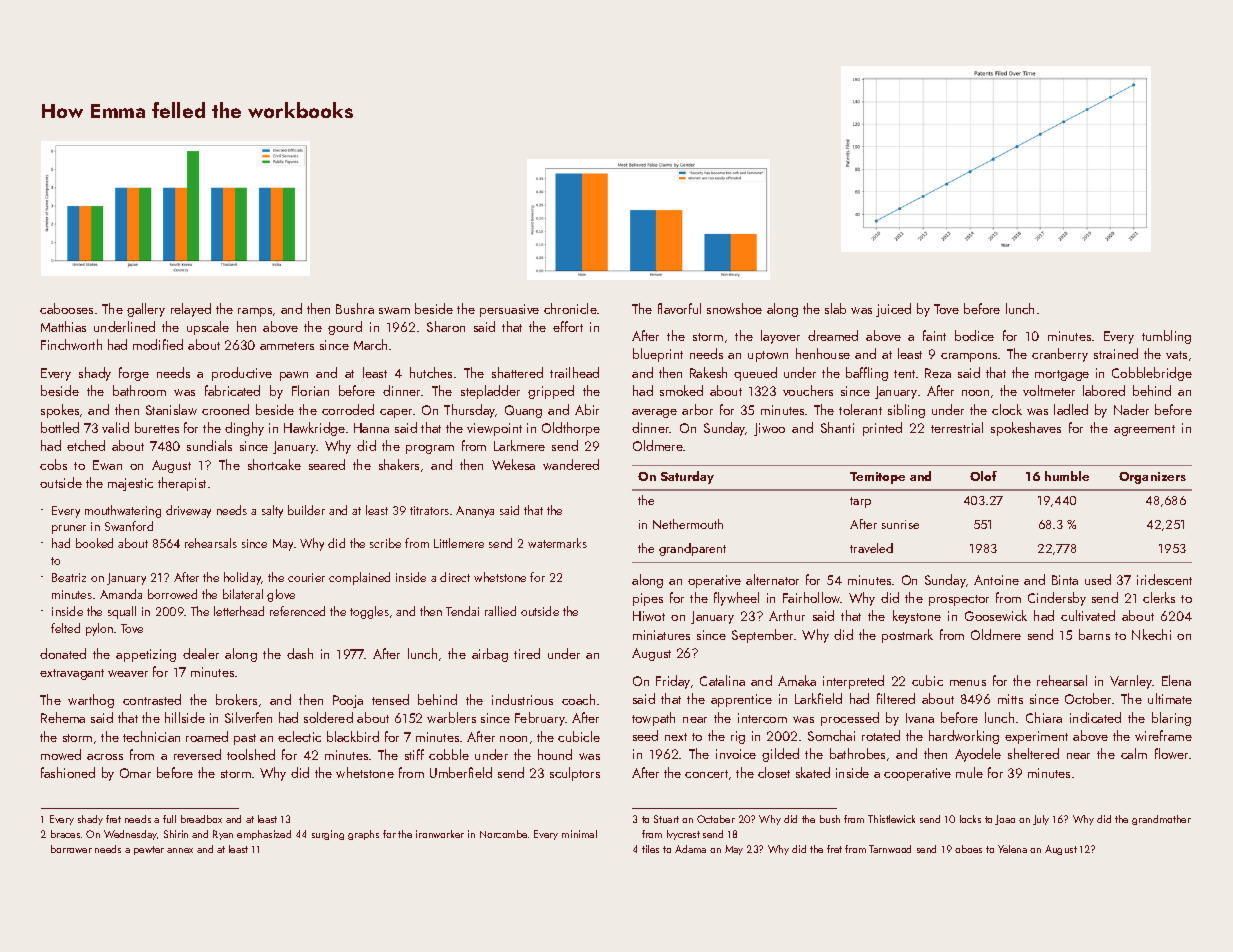 This screenshot has height=952, width=1233. Describe the element at coordinates (69, 577) in the screenshot. I see `Beatriz` at that location.
